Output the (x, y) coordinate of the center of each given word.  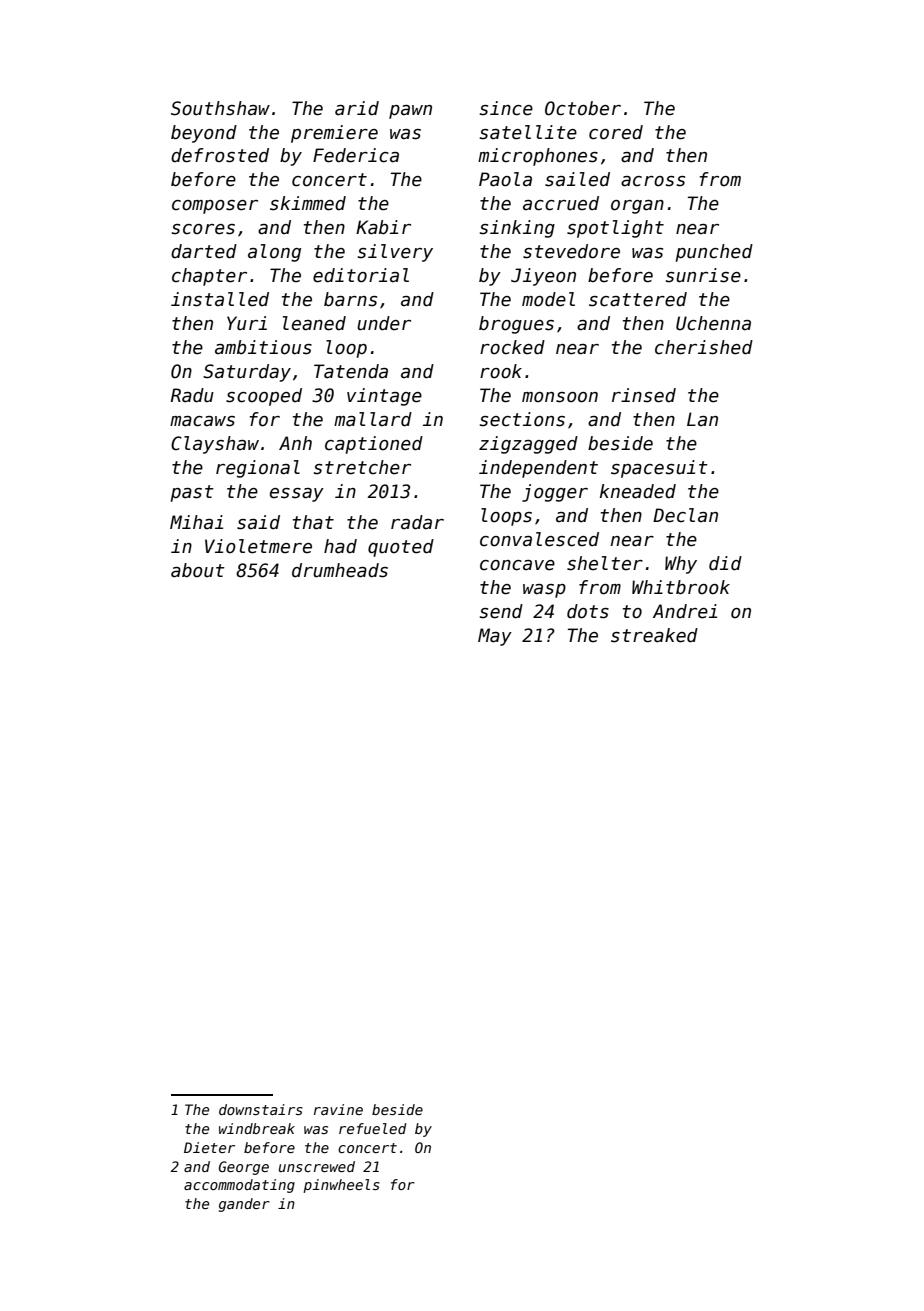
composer (215, 207)
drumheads (340, 570)
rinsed (644, 395)
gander (244, 1205)
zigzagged (528, 445)
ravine (338, 1109)
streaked (654, 635)
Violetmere (258, 546)
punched (714, 253)
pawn (410, 112)
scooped (264, 397)
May (495, 637)
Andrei (685, 611)
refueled (373, 1128)
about (198, 570)
